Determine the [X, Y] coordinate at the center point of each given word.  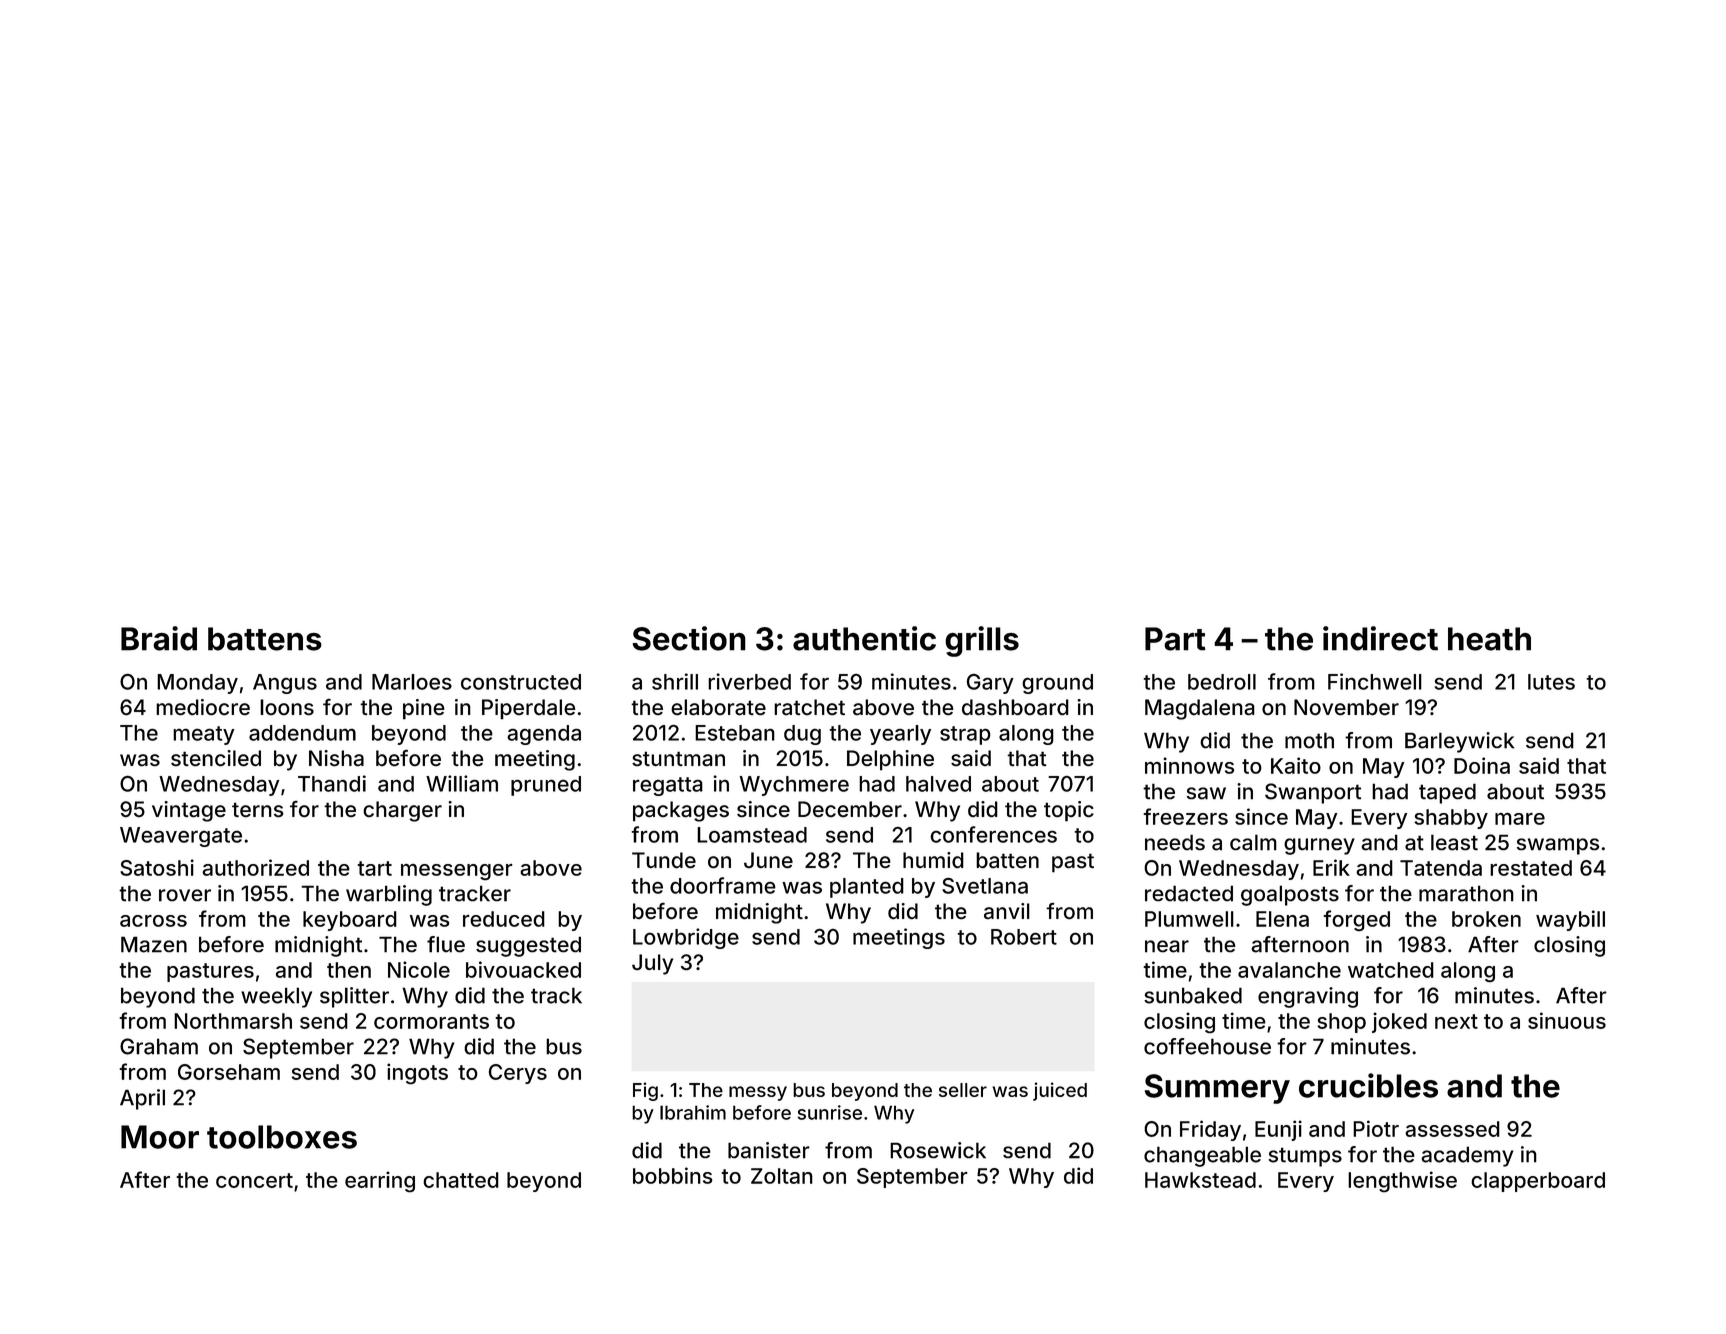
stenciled [216, 758]
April [142, 1099]
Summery [1217, 1089]
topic [1069, 811]
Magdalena [1200, 709]
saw [1206, 793]
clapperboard [1538, 1182]
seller [963, 1090]
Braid [159, 638]
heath [1489, 639]
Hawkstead [1200, 1180]
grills [982, 641]
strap [965, 735]
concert [254, 1180]
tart [375, 868]
